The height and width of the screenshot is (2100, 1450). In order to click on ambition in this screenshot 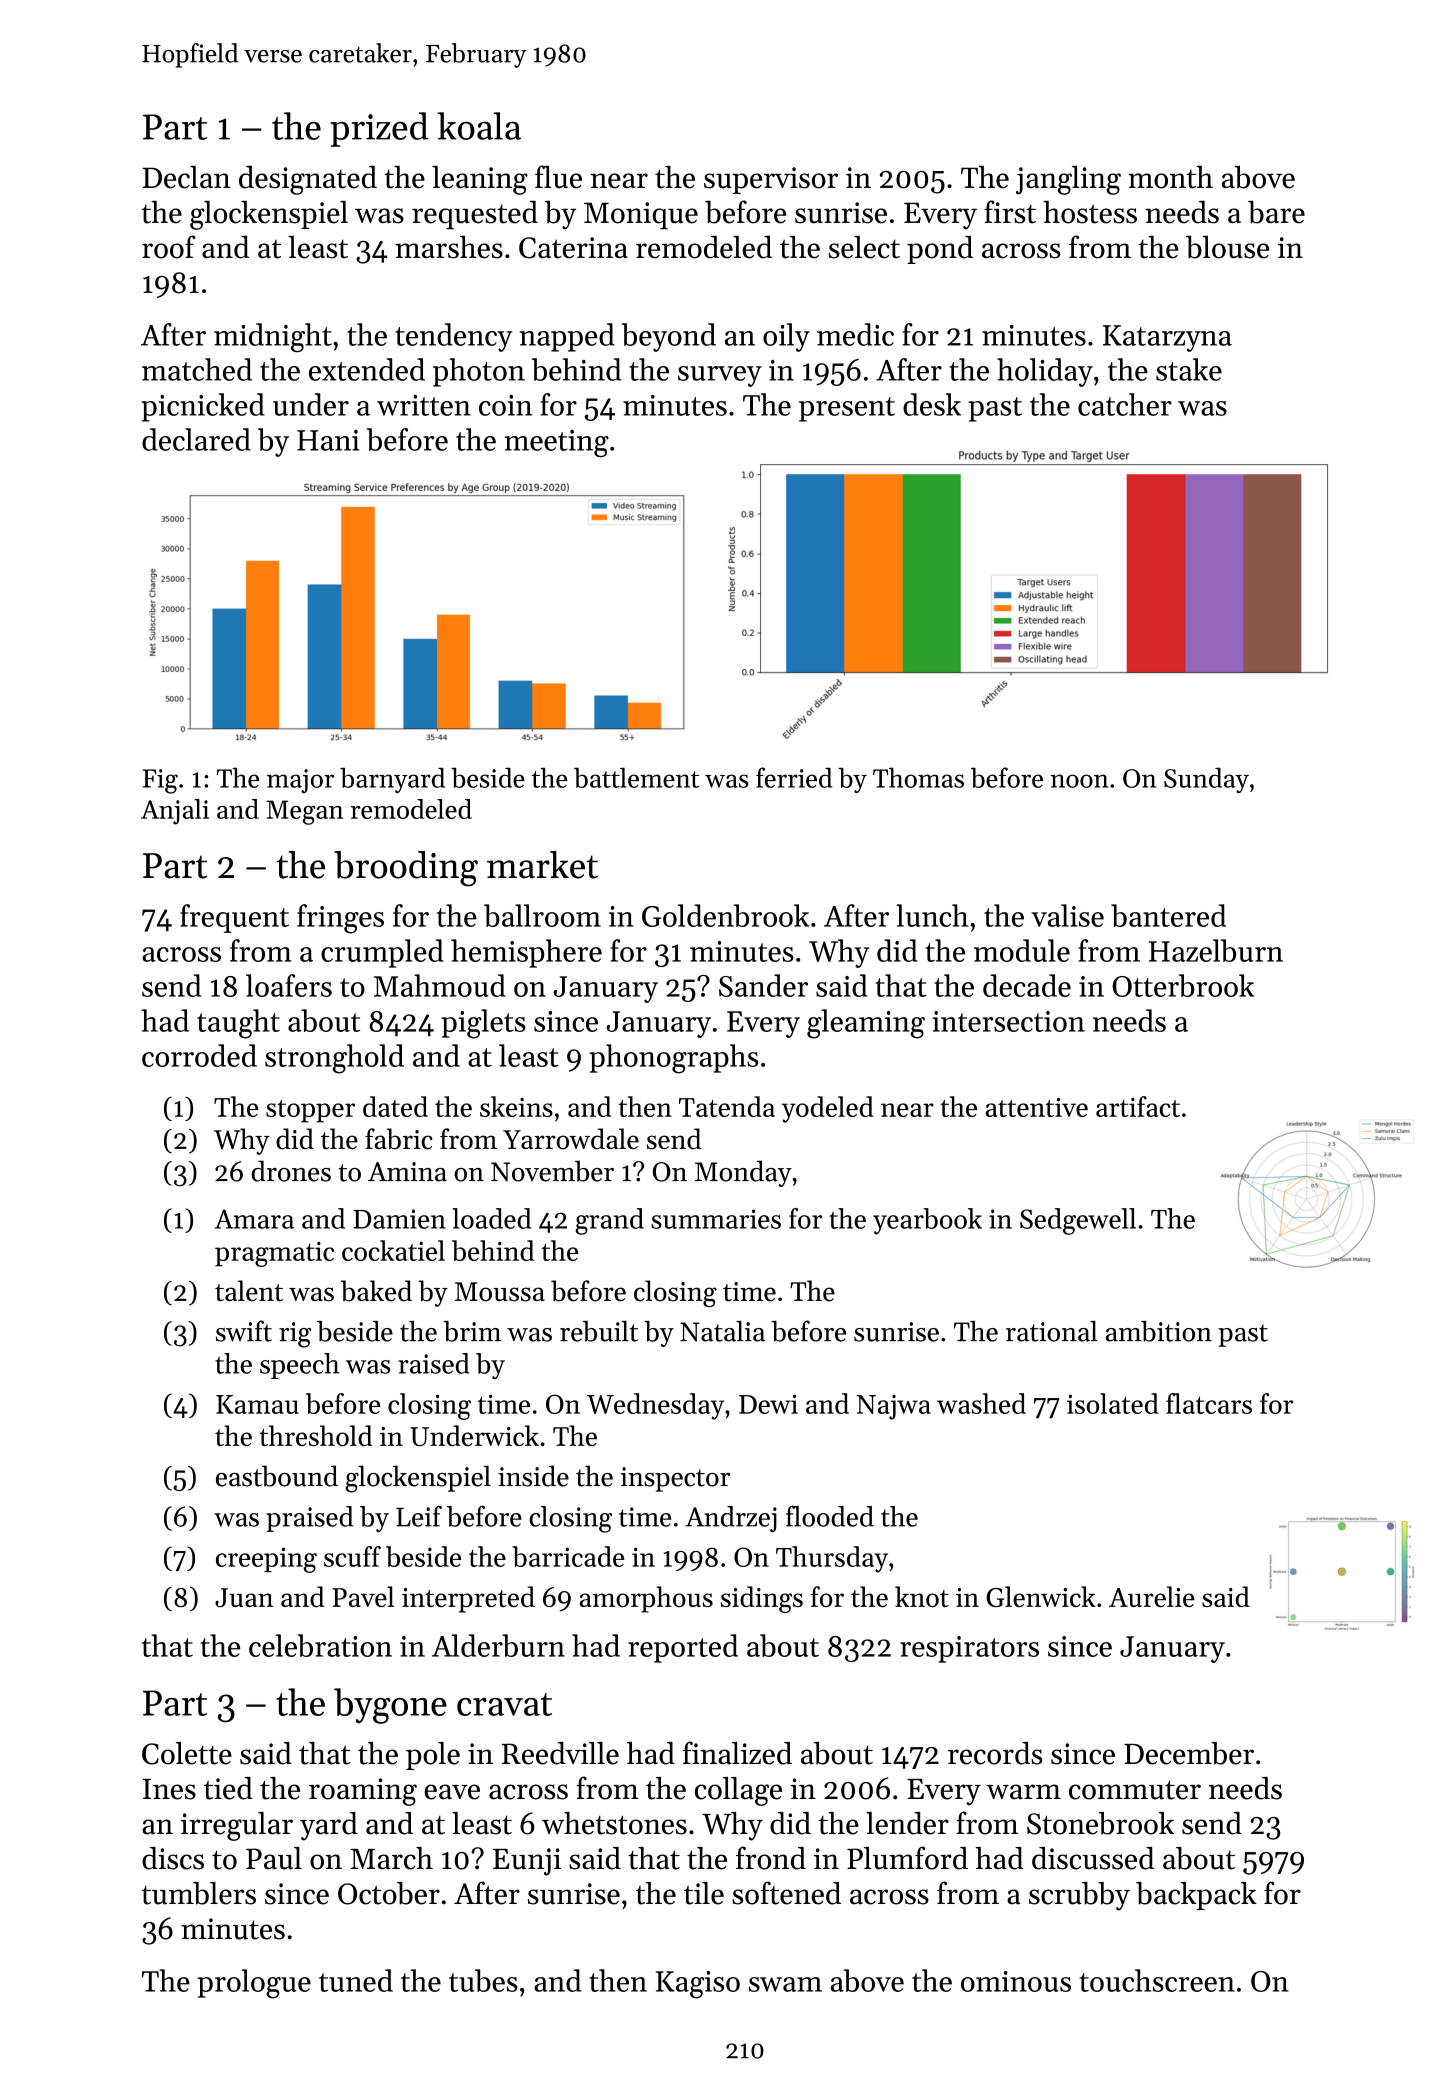, I will do `click(1159, 1331)`.
